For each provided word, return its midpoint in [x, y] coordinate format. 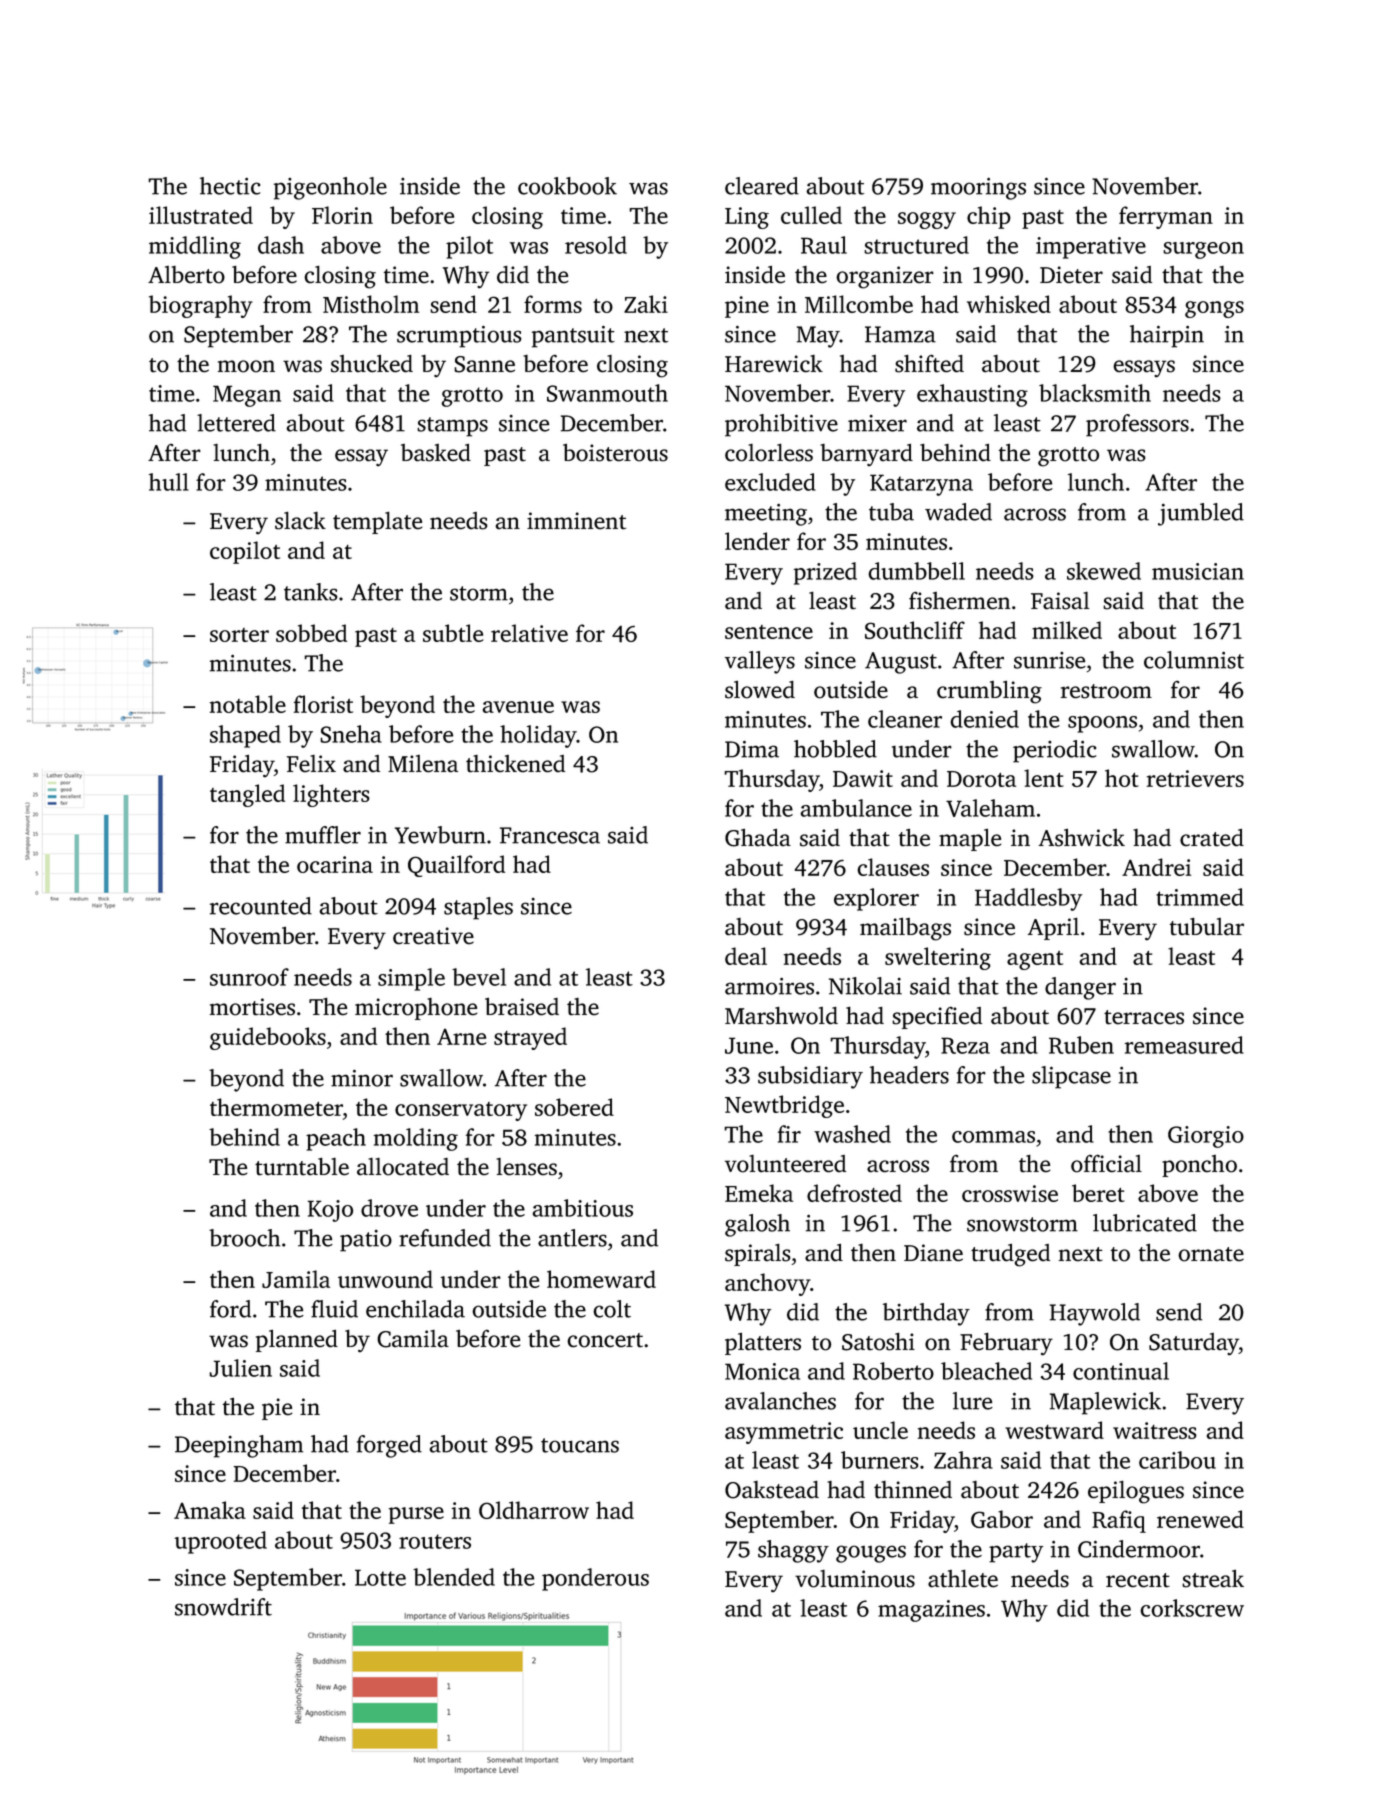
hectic [230, 186]
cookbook [567, 186]
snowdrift [223, 1607]
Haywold [1095, 1314]
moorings [978, 188]
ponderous [595, 1579]
